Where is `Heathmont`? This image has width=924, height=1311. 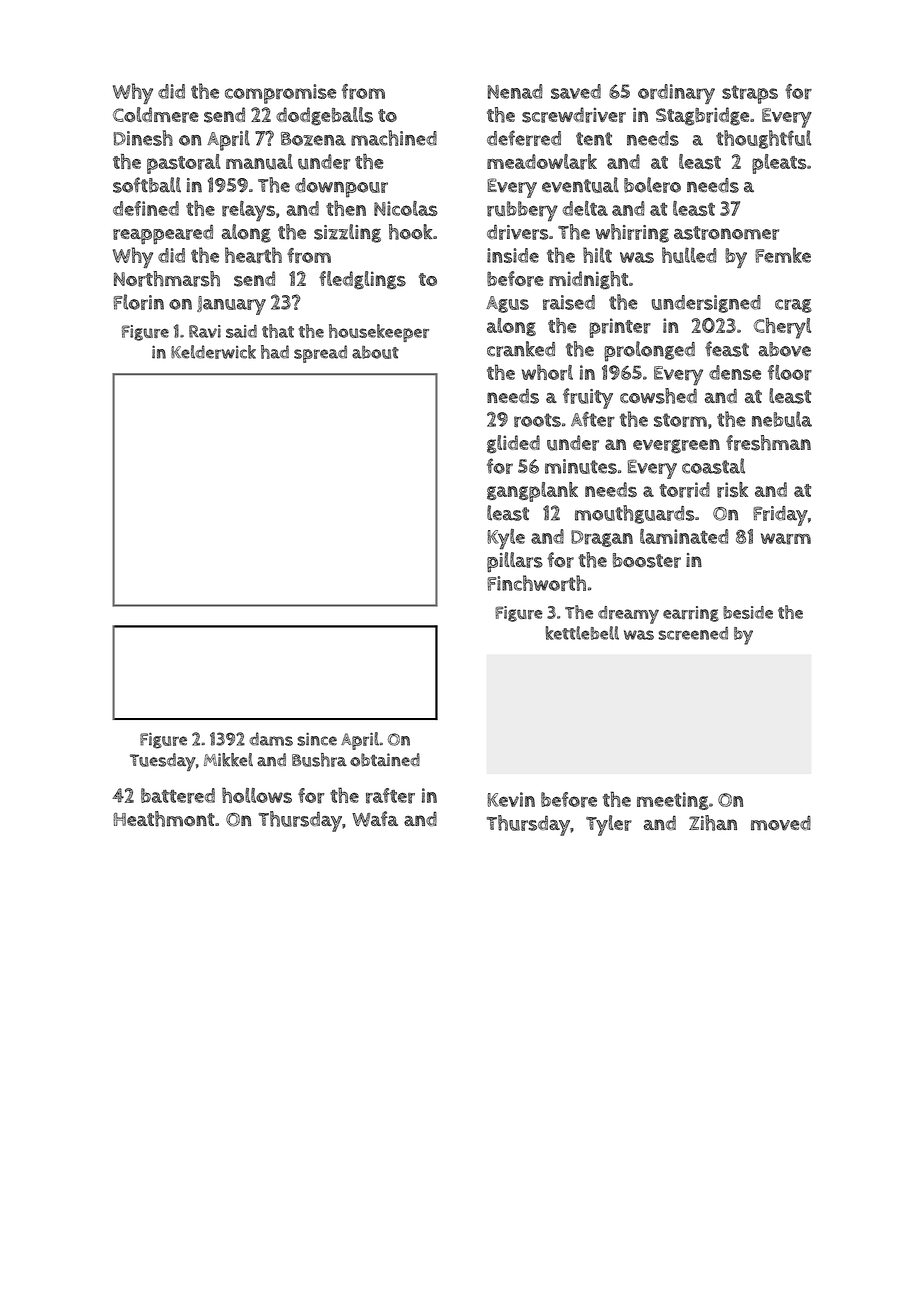
Heathmont is located at coordinates (164, 819).
